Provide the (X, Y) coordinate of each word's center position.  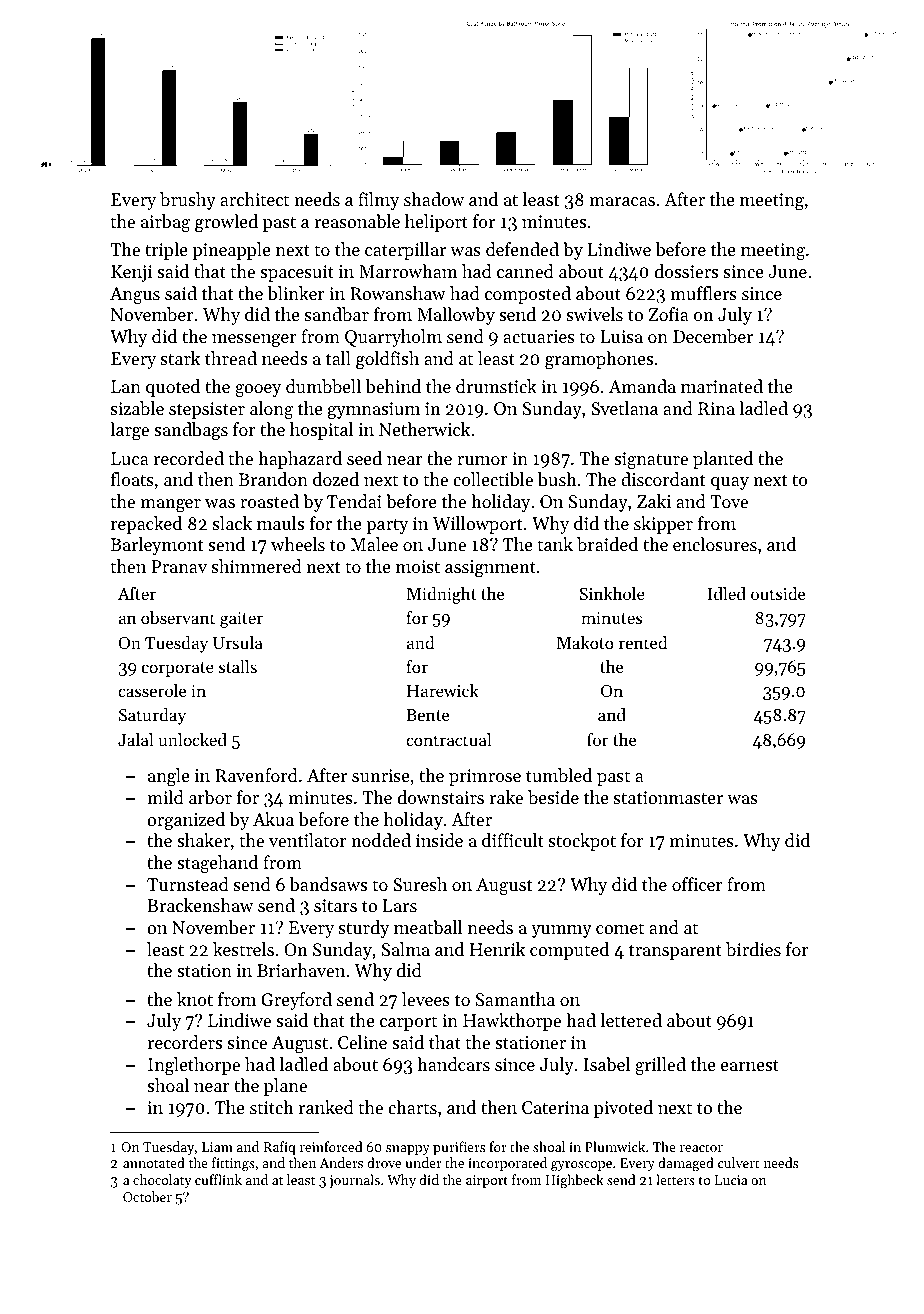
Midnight (441, 595)
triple (166, 251)
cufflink (218, 1179)
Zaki (654, 501)
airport (487, 1181)
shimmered (257, 566)
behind (393, 386)
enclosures (715, 544)
